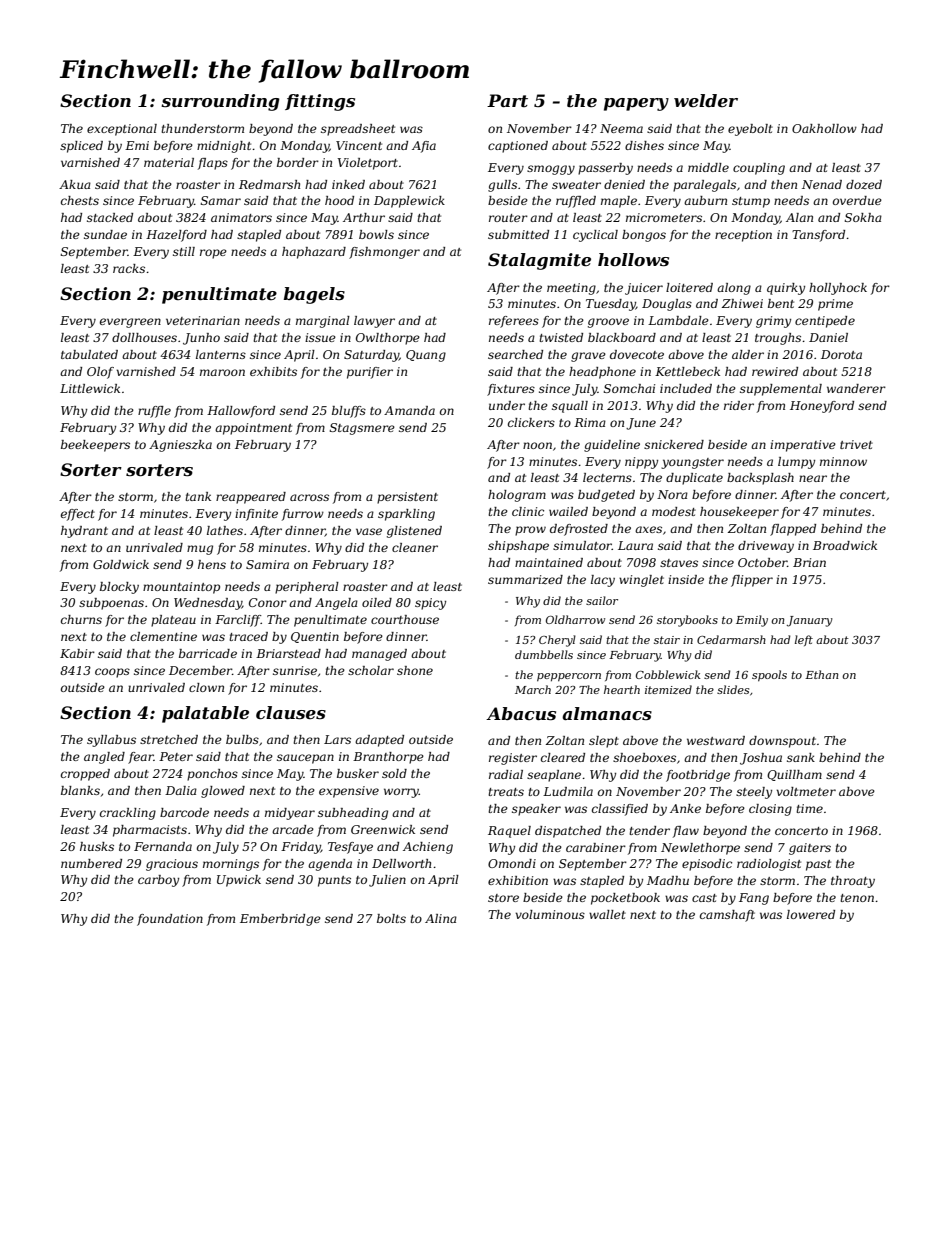  I want to click on Ethan, so click(822, 674).
